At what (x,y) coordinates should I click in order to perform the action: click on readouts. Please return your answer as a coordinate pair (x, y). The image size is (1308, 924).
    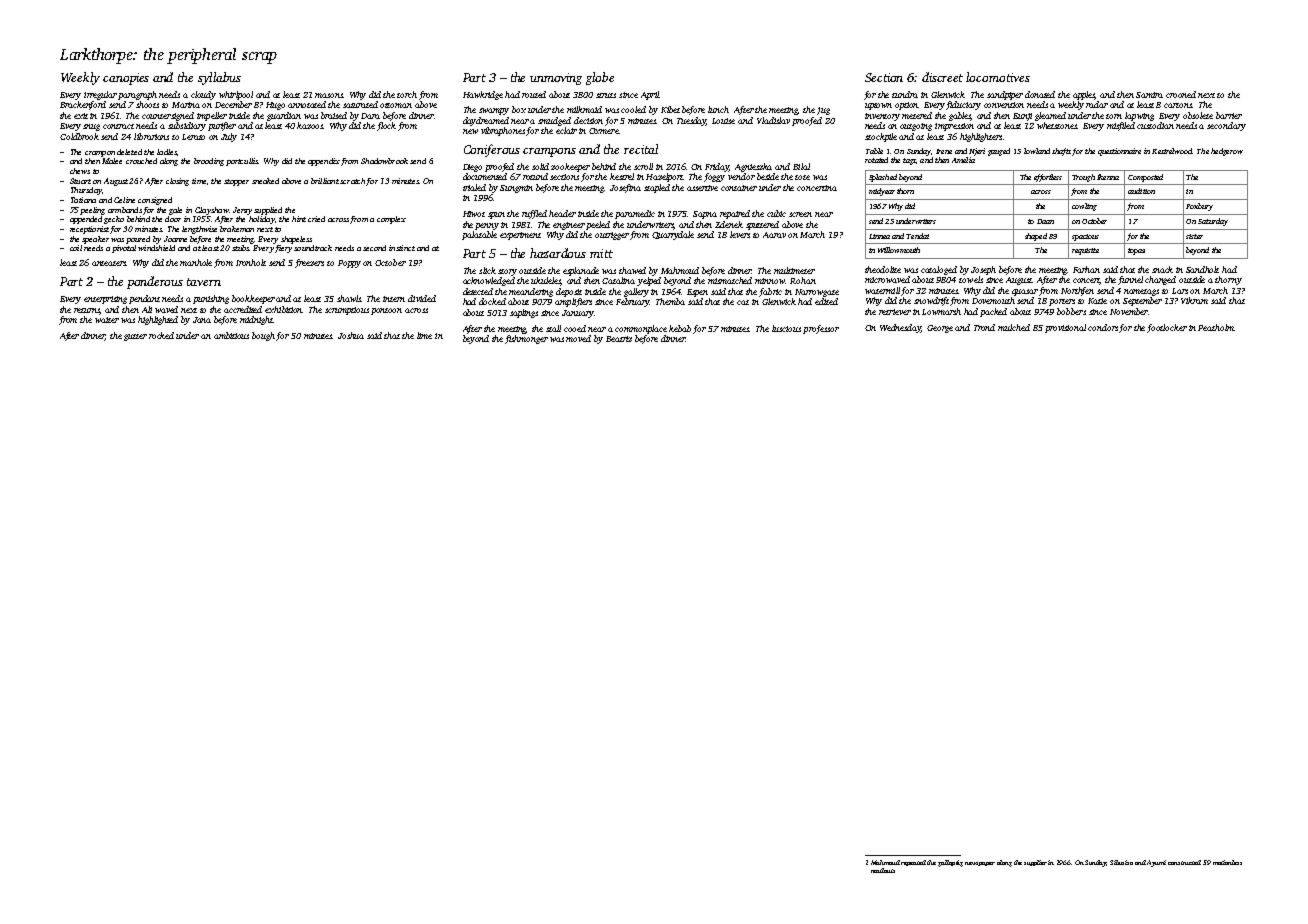
    Looking at the image, I should click on (883, 870).
